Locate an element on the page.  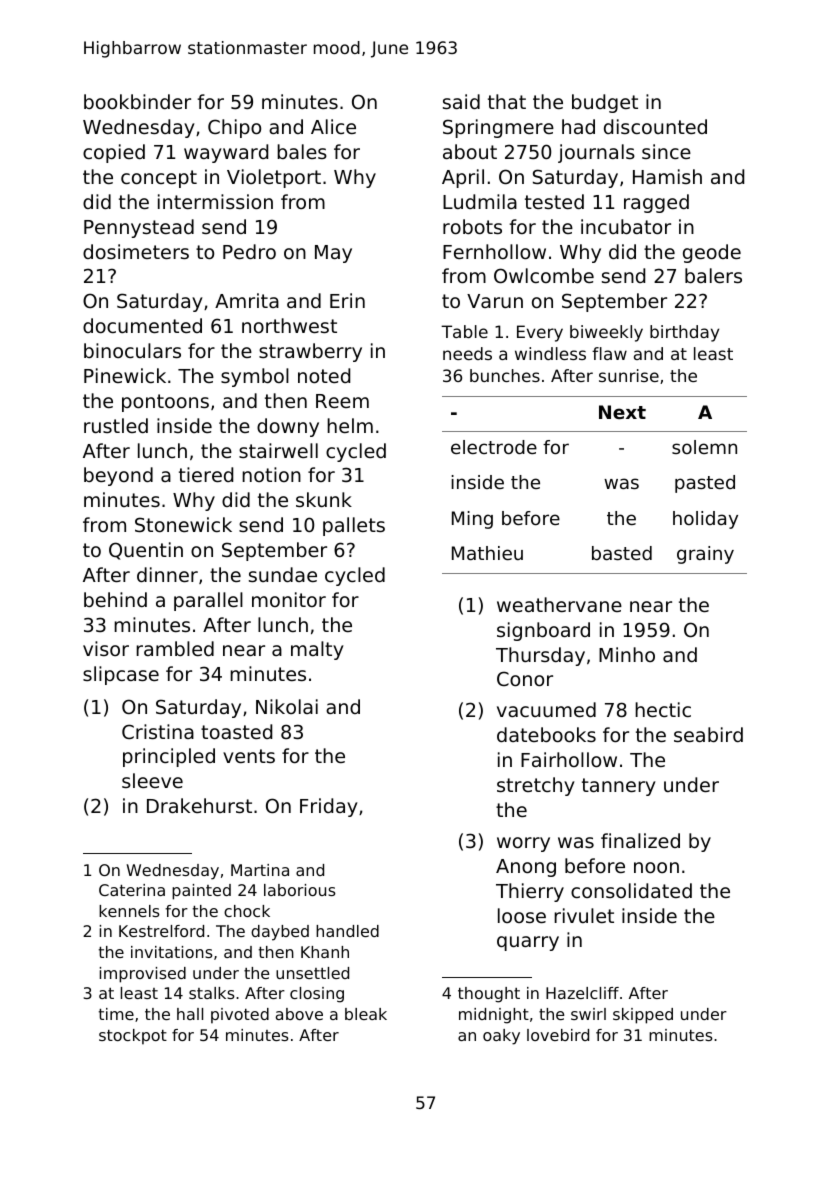
beyond is located at coordinates (118, 476).
